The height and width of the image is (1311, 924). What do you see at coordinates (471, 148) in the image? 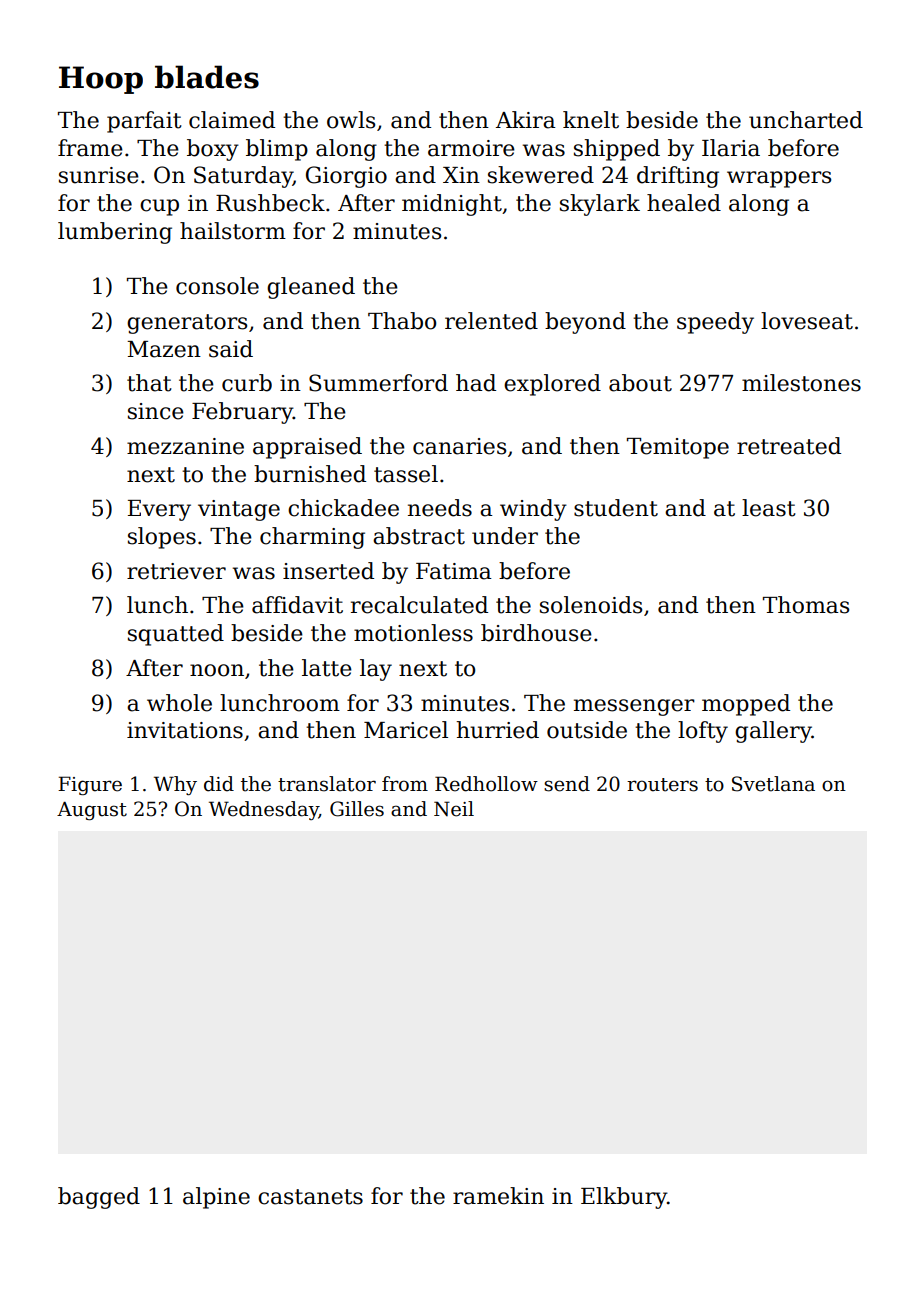
I see `armoire` at bounding box center [471, 148].
